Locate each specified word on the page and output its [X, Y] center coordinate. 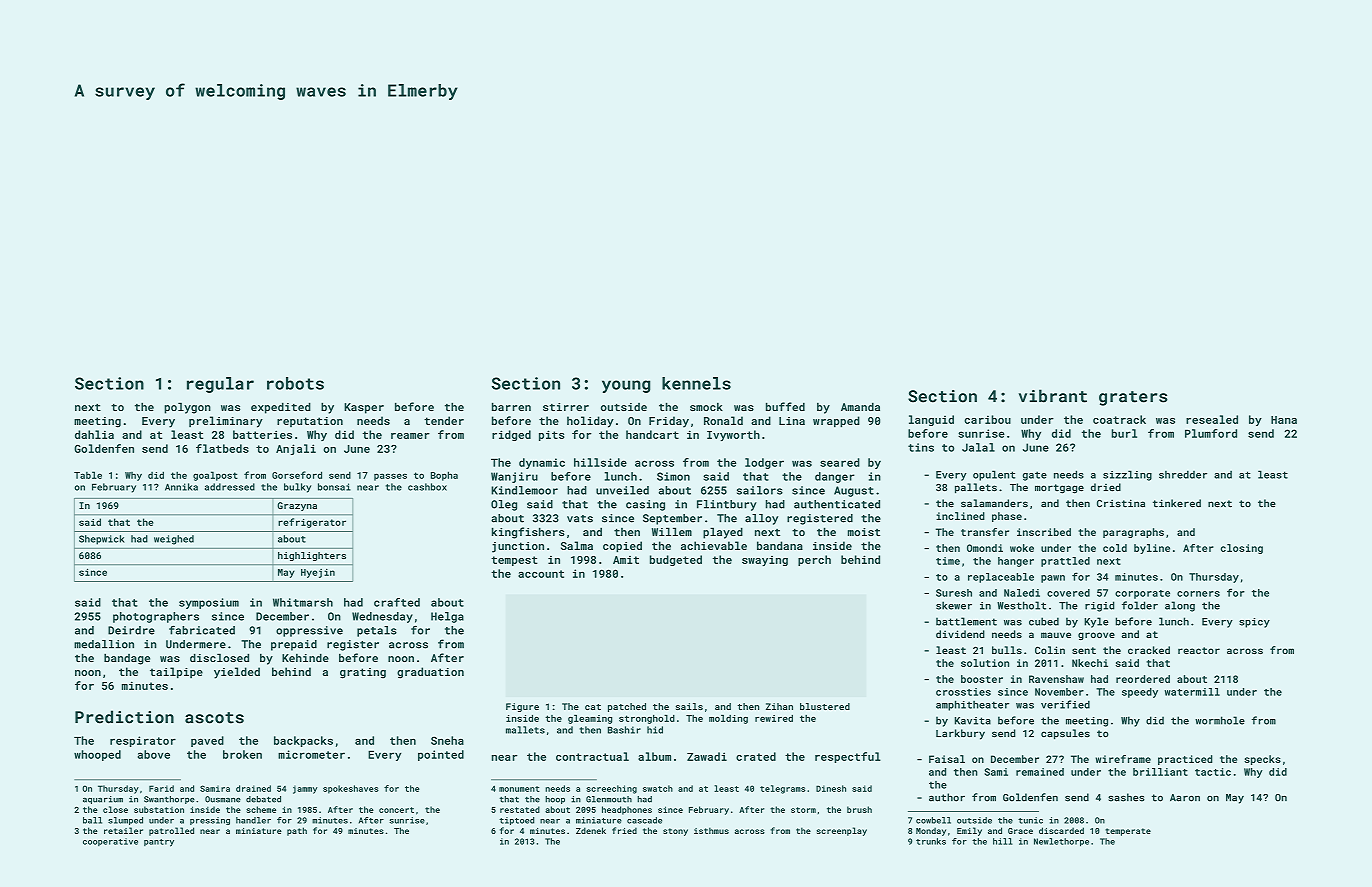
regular [220, 385]
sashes [1126, 797]
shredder [1183, 474]
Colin [1050, 650]
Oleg [504, 505]
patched [627, 707]
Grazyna [297, 506]
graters [1133, 398]
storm [803, 810]
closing [1242, 549]
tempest [514, 561]
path [297, 831]
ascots [214, 718]
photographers [156, 617]
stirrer [566, 407]
